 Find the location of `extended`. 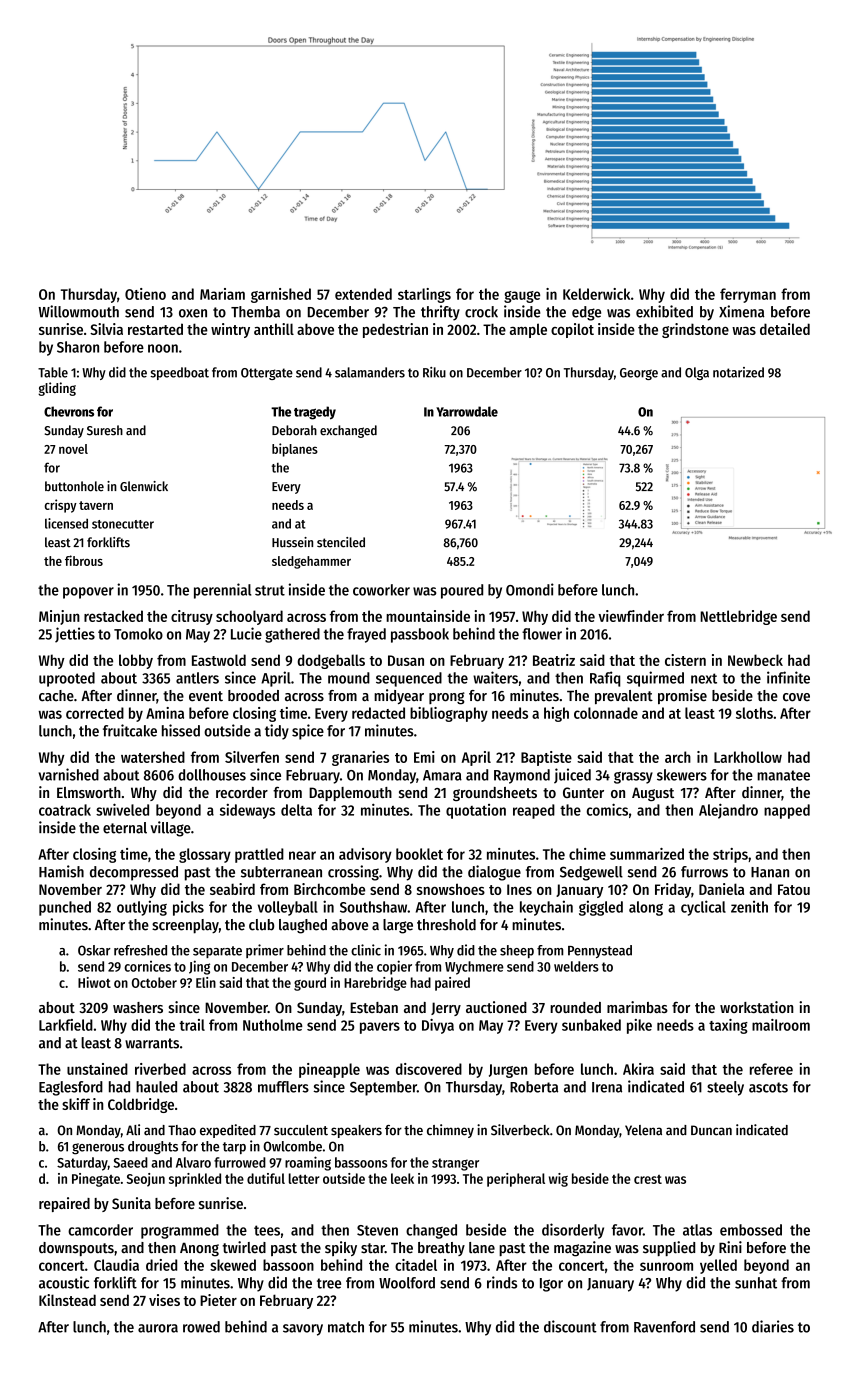

extended is located at coordinates (363, 294).
